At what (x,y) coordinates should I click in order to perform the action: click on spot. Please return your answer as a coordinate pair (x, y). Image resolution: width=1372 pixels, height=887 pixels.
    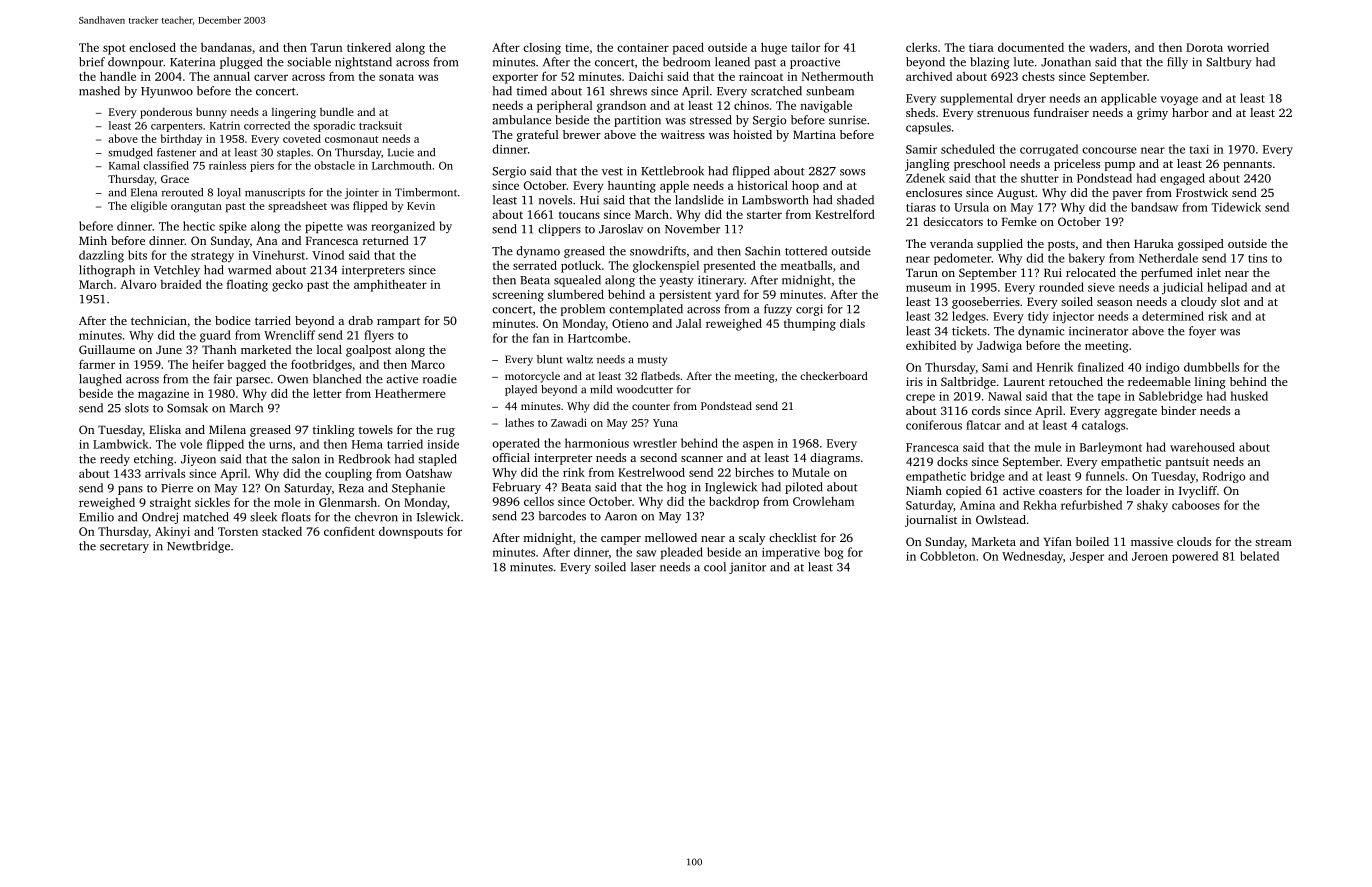
    Looking at the image, I should click on (114, 49).
